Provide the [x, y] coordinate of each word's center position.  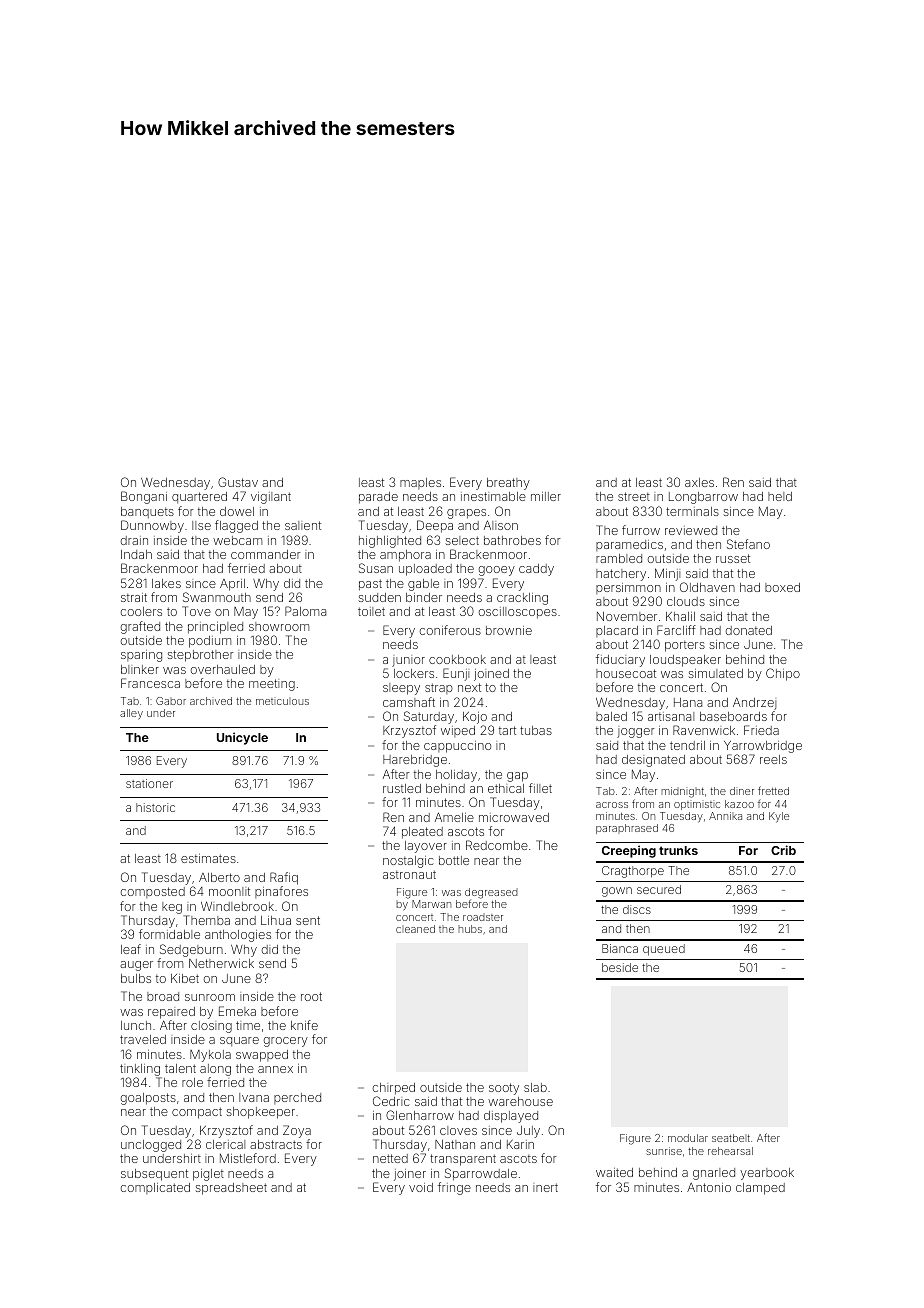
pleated [422, 833]
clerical [225, 1144]
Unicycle [242, 738]
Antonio [709, 1187]
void [421, 1187]
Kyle [779, 817]
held [780, 496]
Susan [376, 568]
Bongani [144, 497]
